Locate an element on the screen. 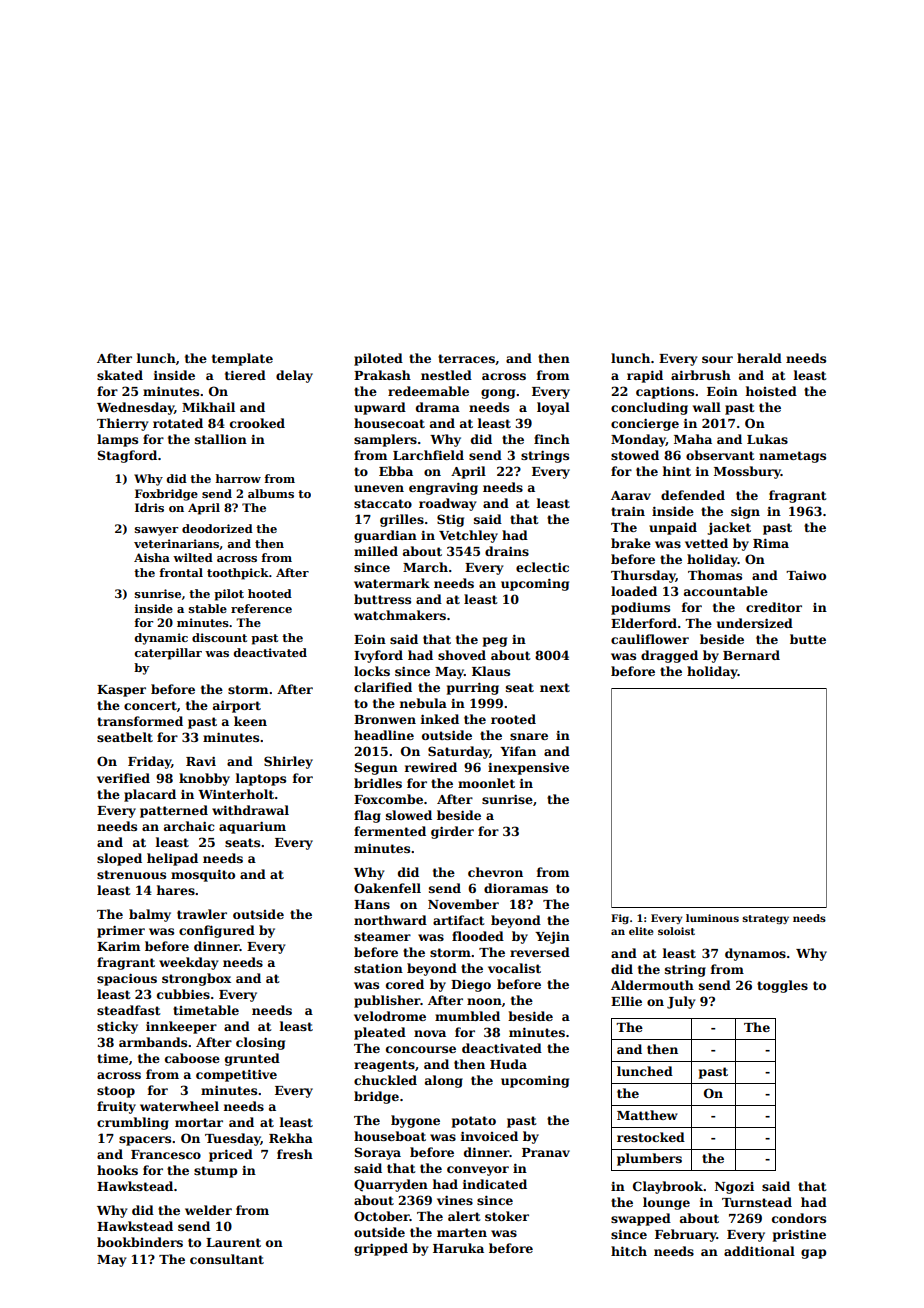 This screenshot has width=924, height=1308. verified is located at coordinates (123, 778).
